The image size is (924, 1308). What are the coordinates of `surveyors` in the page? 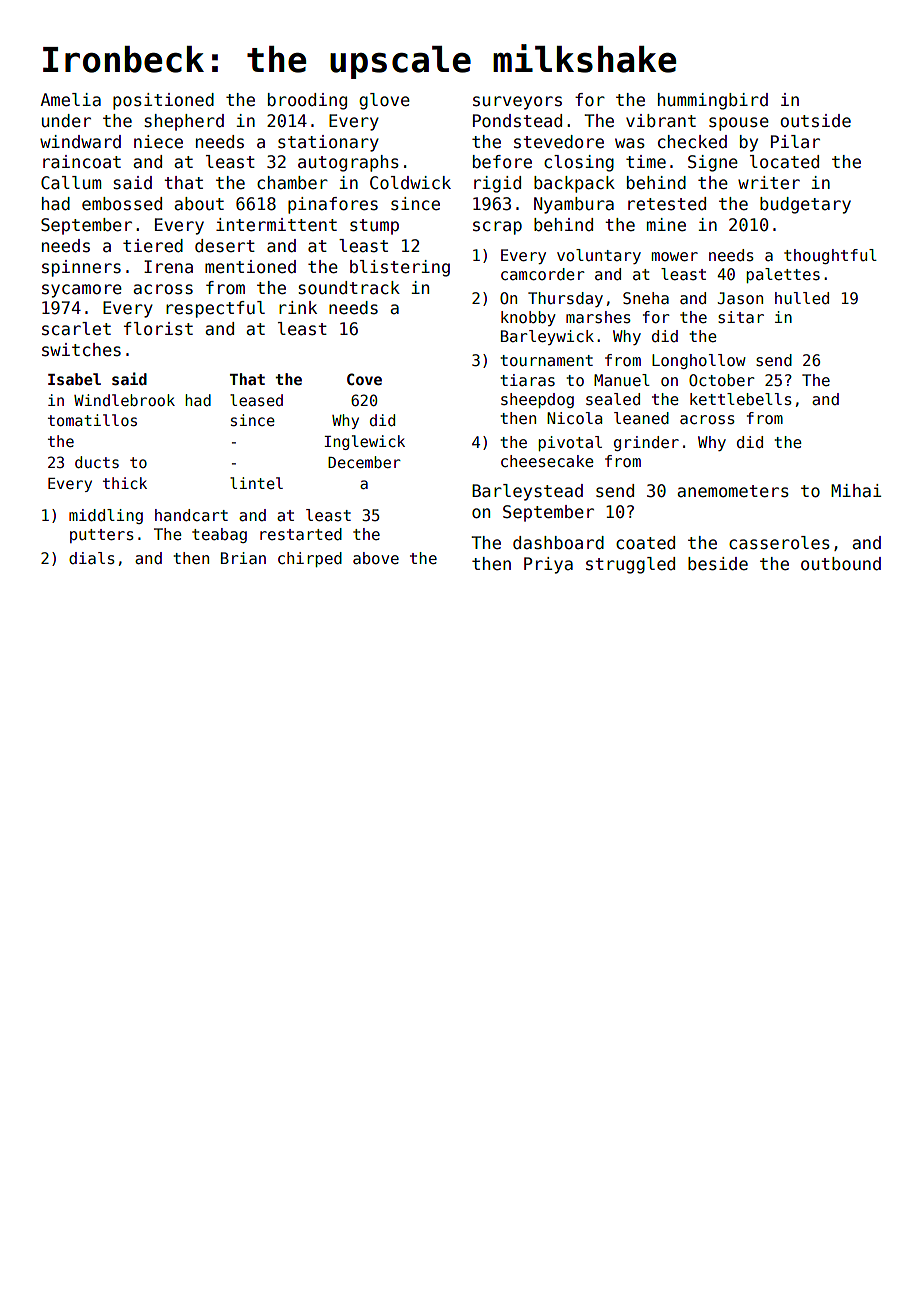 It's located at (517, 103).
